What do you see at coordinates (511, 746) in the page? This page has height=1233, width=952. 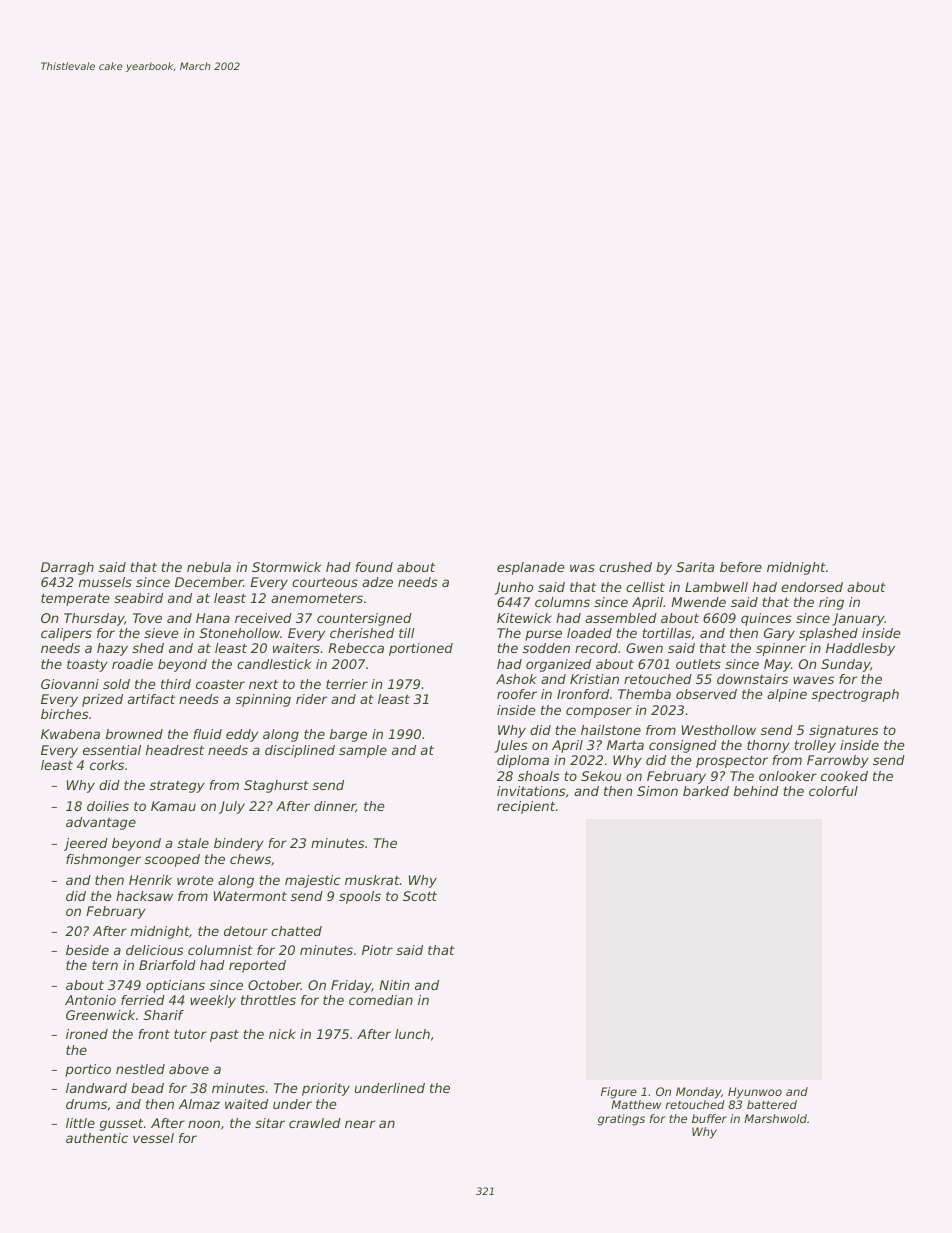 I see `Jules` at bounding box center [511, 746].
